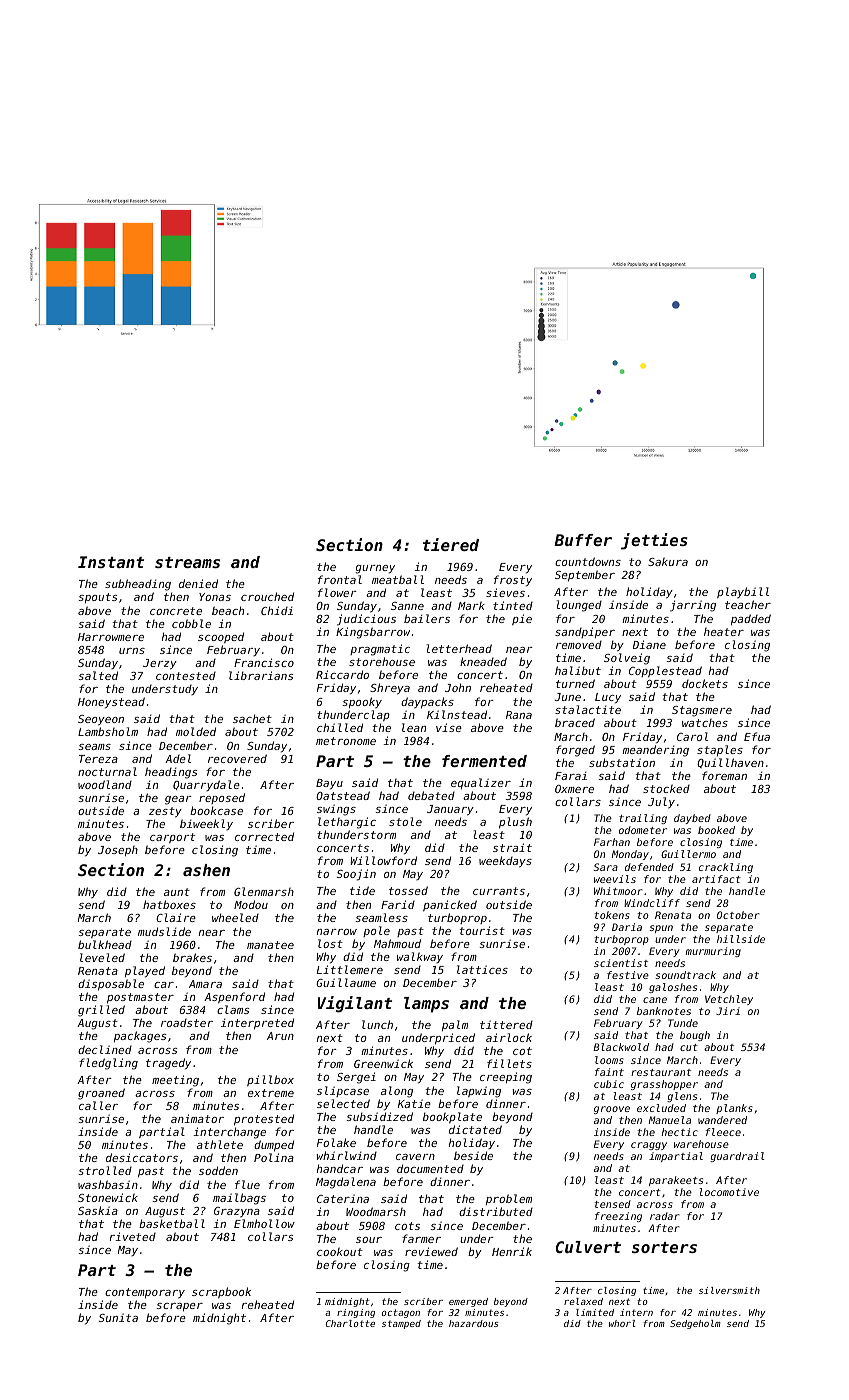  Describe the element at coordinates (108, 1197) in the screenshot. I see `Stonewick` at that location.
